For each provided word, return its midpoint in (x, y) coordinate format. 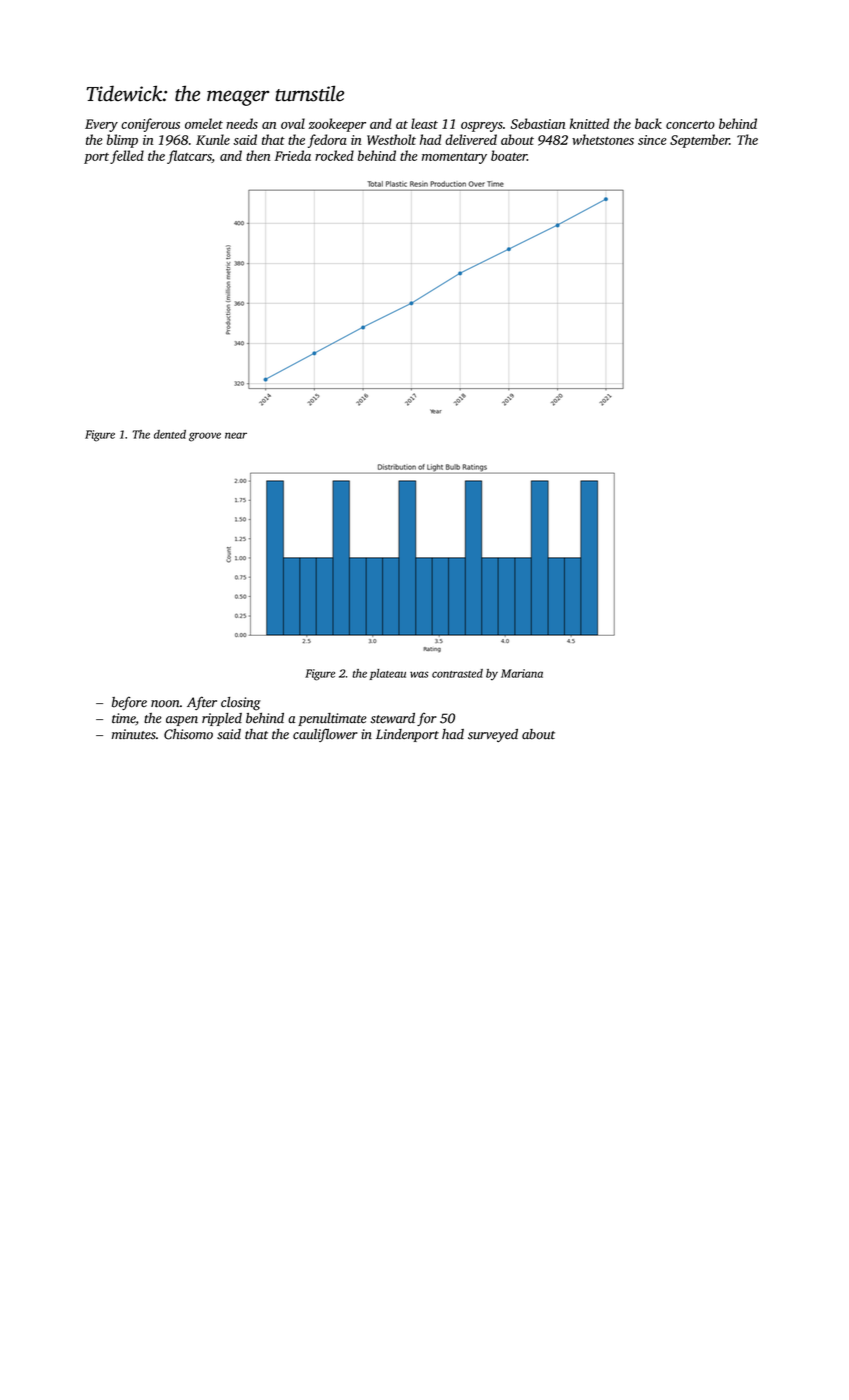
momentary (454, 158)
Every (101, 125)
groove (205, 437)
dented (170, 434)
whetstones (603, 139)
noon (165, 704)
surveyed (493, 735)
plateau (387, 674)
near (236, 435)
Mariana (522, 673)
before (129, 703)
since (652, 140)
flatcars (189, 157)
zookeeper (337, 125)
